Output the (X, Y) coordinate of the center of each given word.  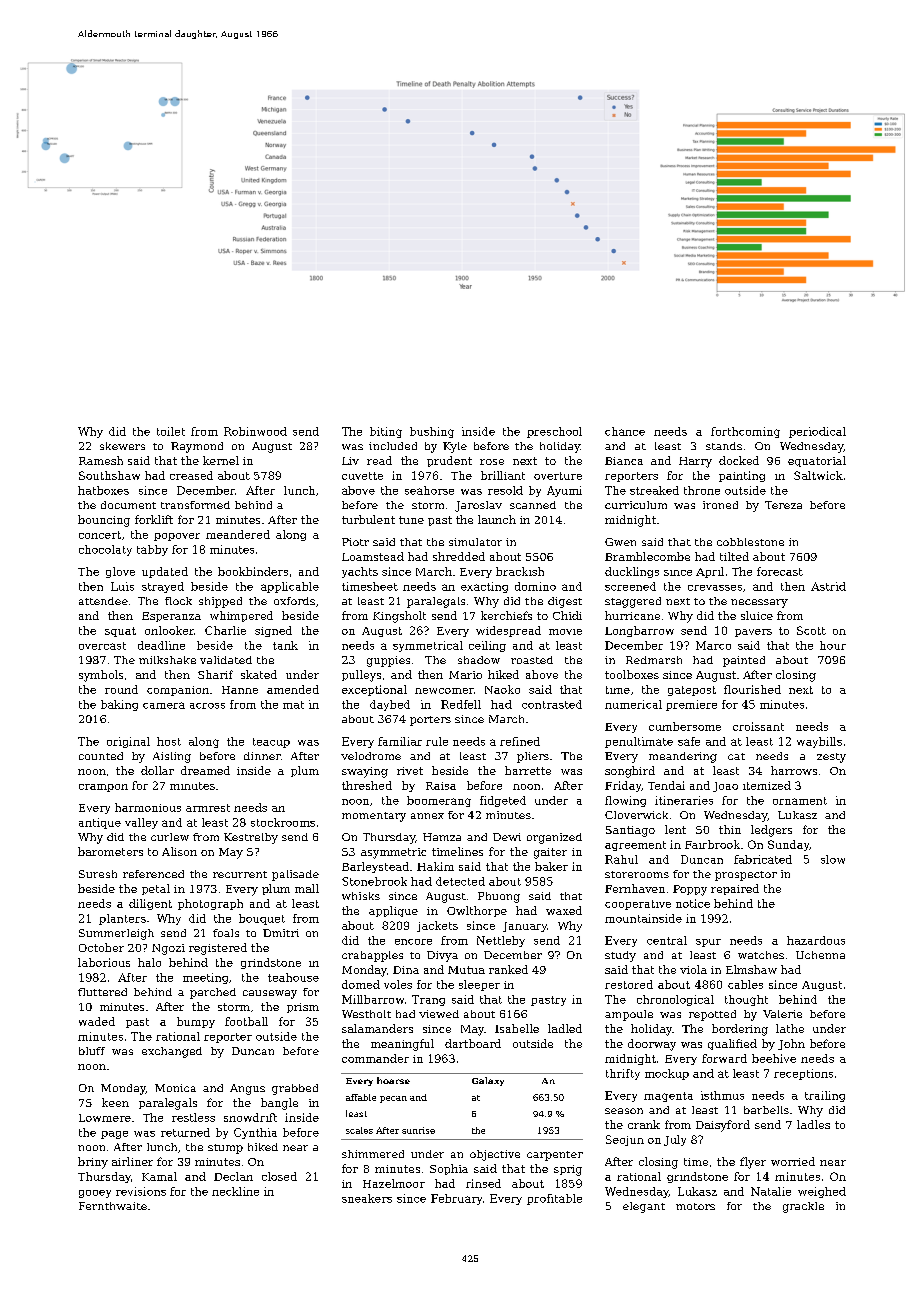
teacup (271, 743)
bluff (92, 1051)
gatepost (692, 691)
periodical (817, 432)
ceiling (487, 646)
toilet (171, 431)
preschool (554, 432)
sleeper (479, 985)
